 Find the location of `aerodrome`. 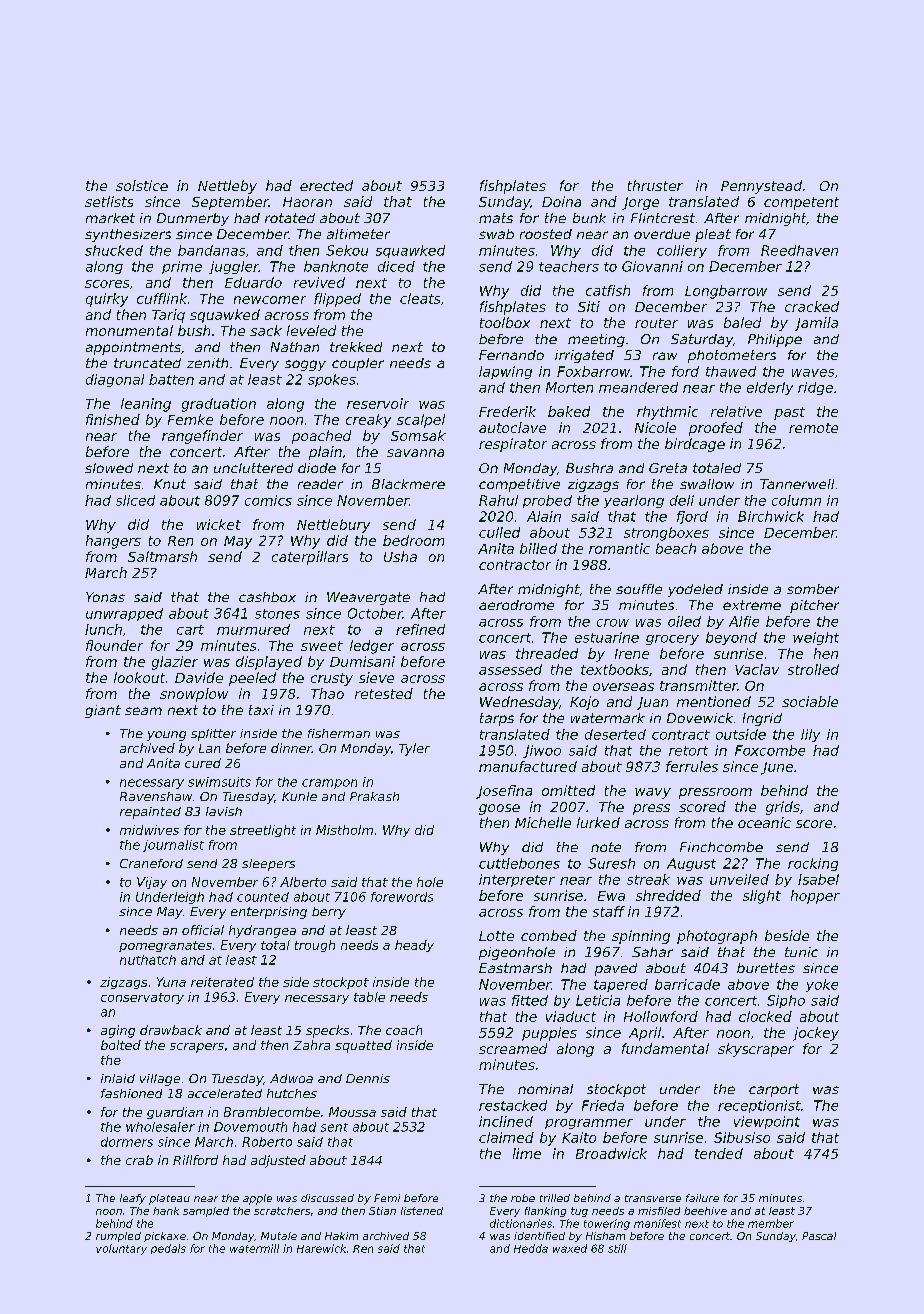

aerodrome is located at coordinates (516, 605).
